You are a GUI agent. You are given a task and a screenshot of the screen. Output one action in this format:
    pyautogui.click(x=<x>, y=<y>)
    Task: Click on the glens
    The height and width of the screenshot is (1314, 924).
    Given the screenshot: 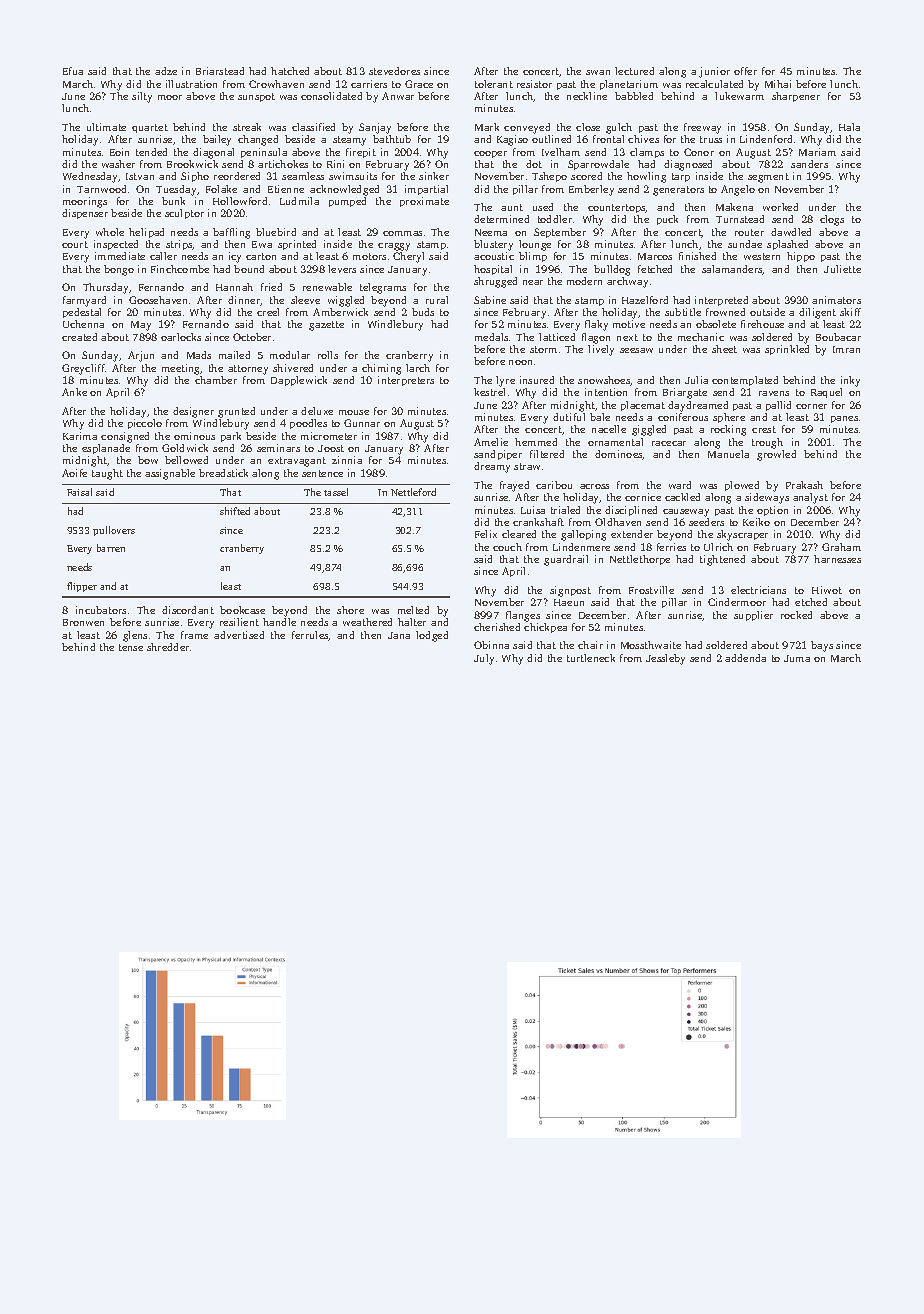 What is the action you would take?
    pyautogui.click(x=135, y=636)
